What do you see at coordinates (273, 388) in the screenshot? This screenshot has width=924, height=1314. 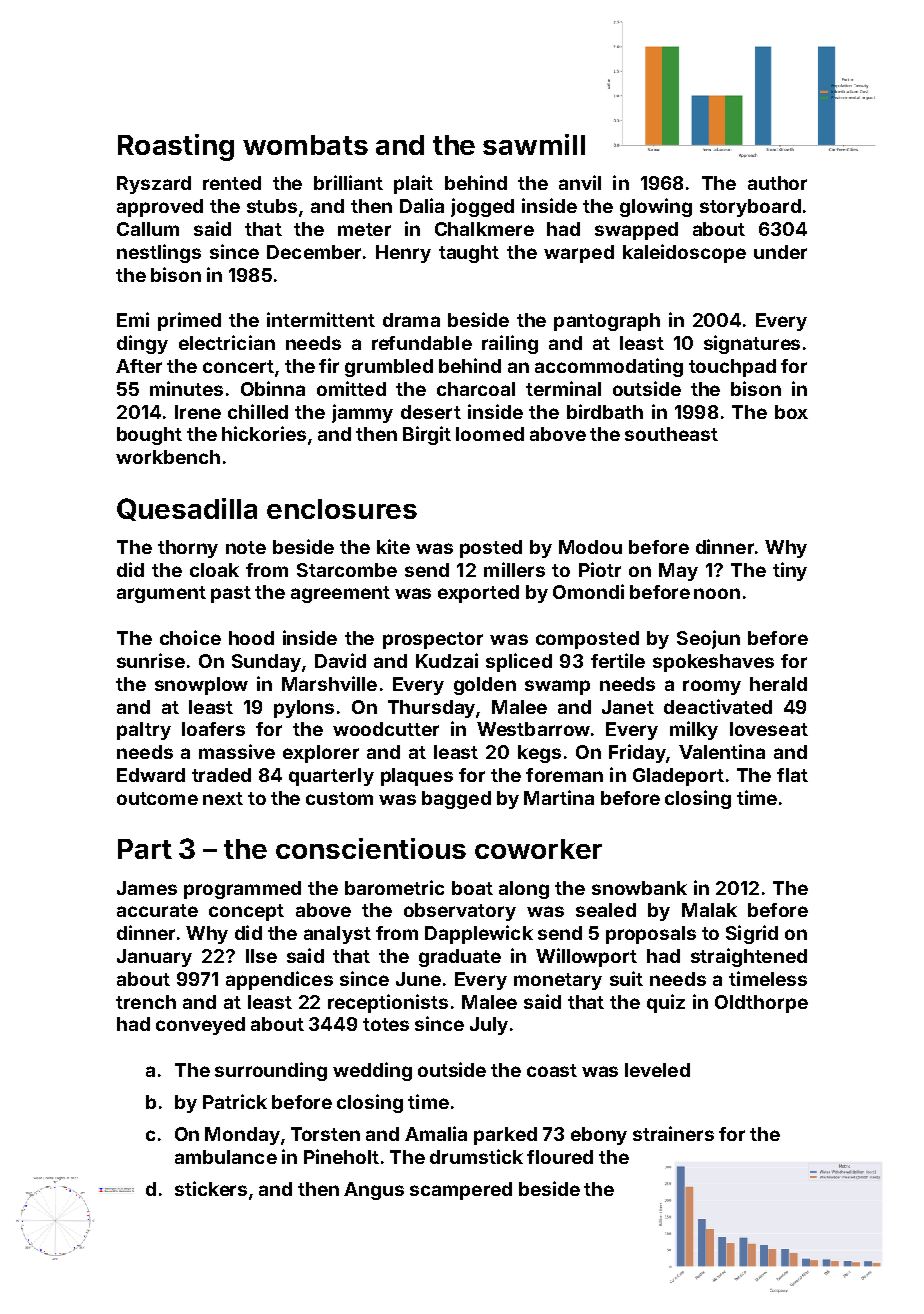 I see `Obinna` at bounding box center [273, 388].
